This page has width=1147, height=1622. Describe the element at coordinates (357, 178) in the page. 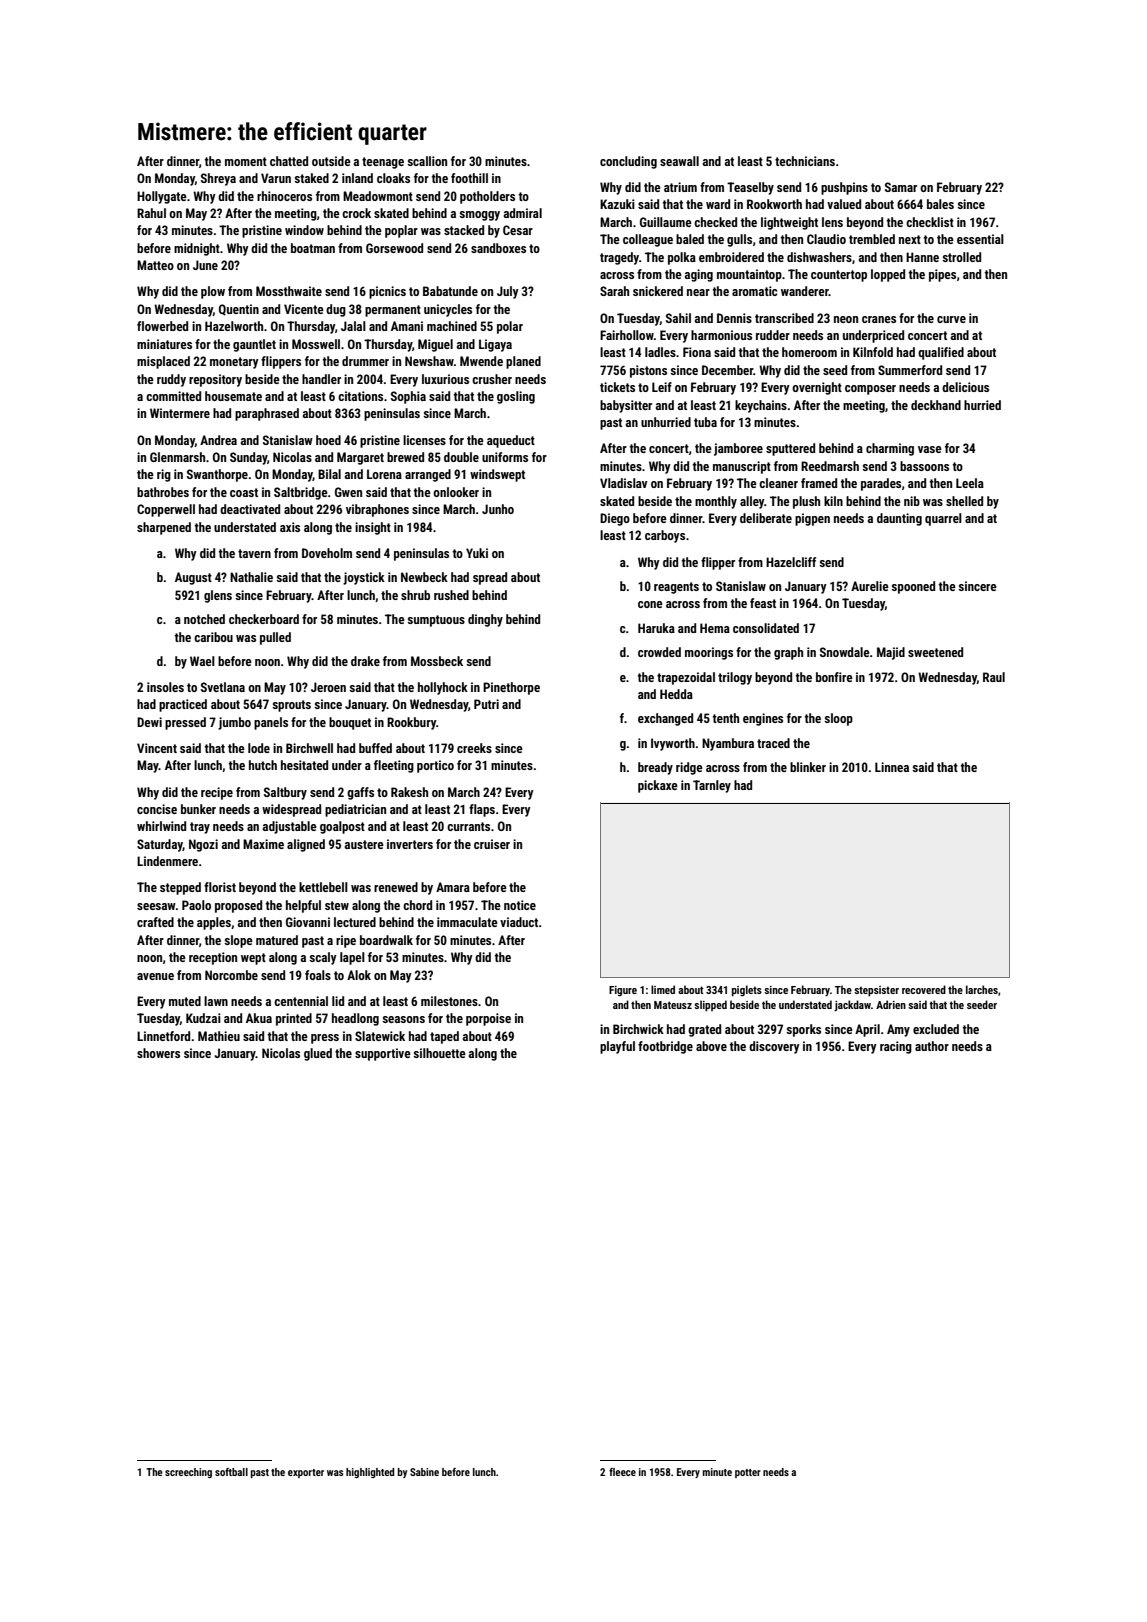

I see `inland` at that location.
